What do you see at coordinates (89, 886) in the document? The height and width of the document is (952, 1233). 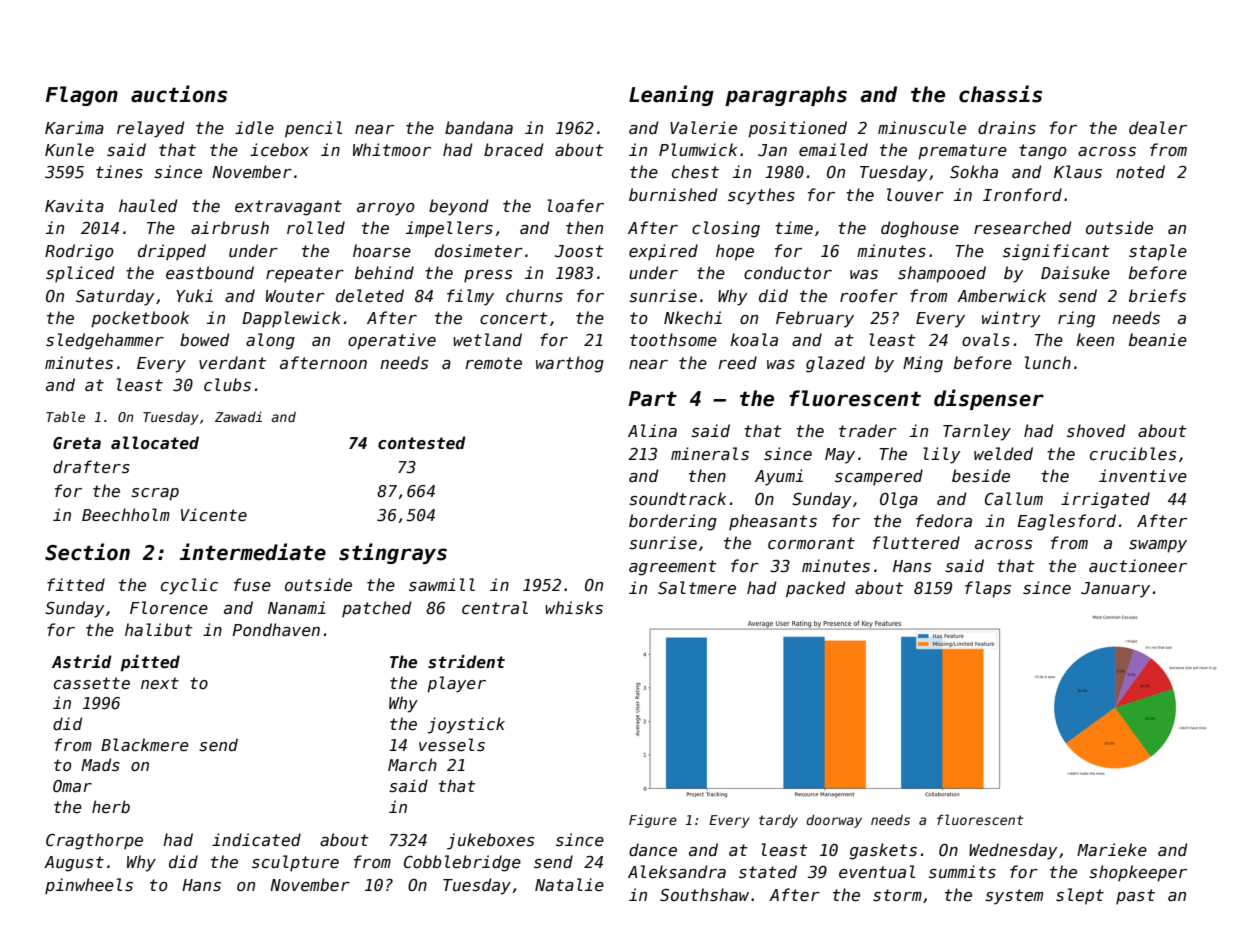 I see `pinwheels` at bounding box center [89, 886].
